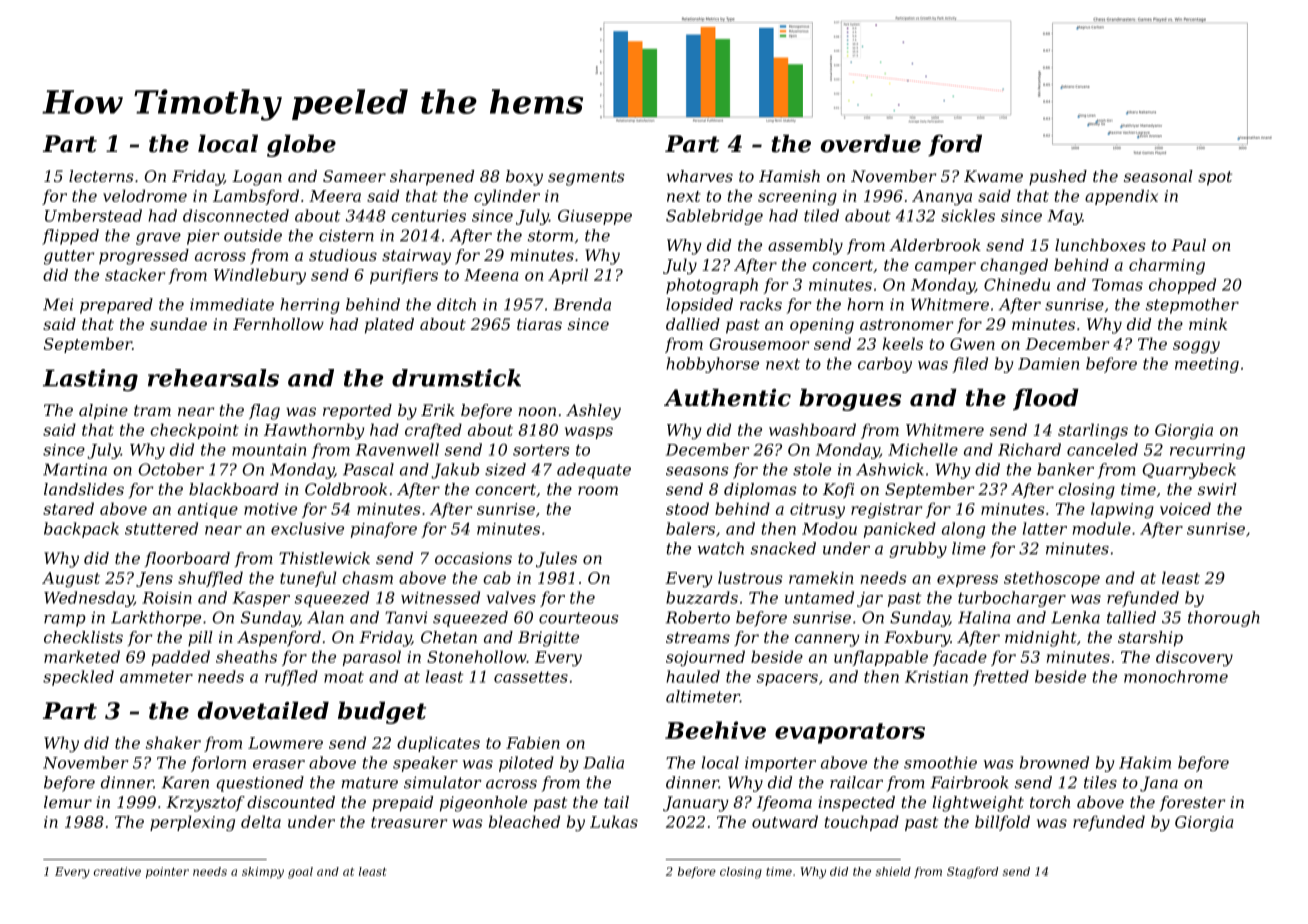 The image size is (1308, 924). I want to click on Tomas, so click(1117, 285).
